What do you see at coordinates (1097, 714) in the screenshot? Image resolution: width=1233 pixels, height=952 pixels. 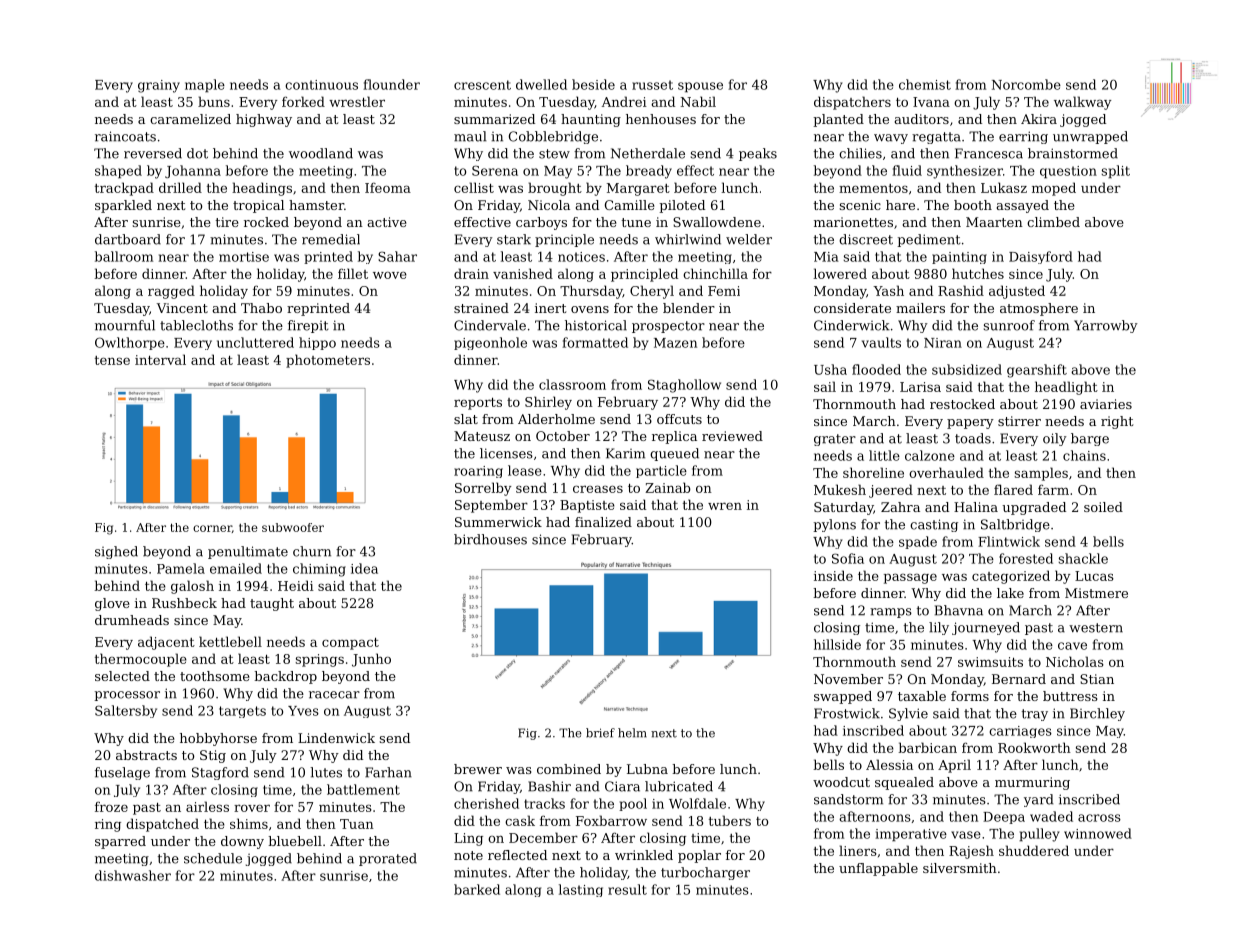 I see `Birchley` at bounding box center [1097, 714].
